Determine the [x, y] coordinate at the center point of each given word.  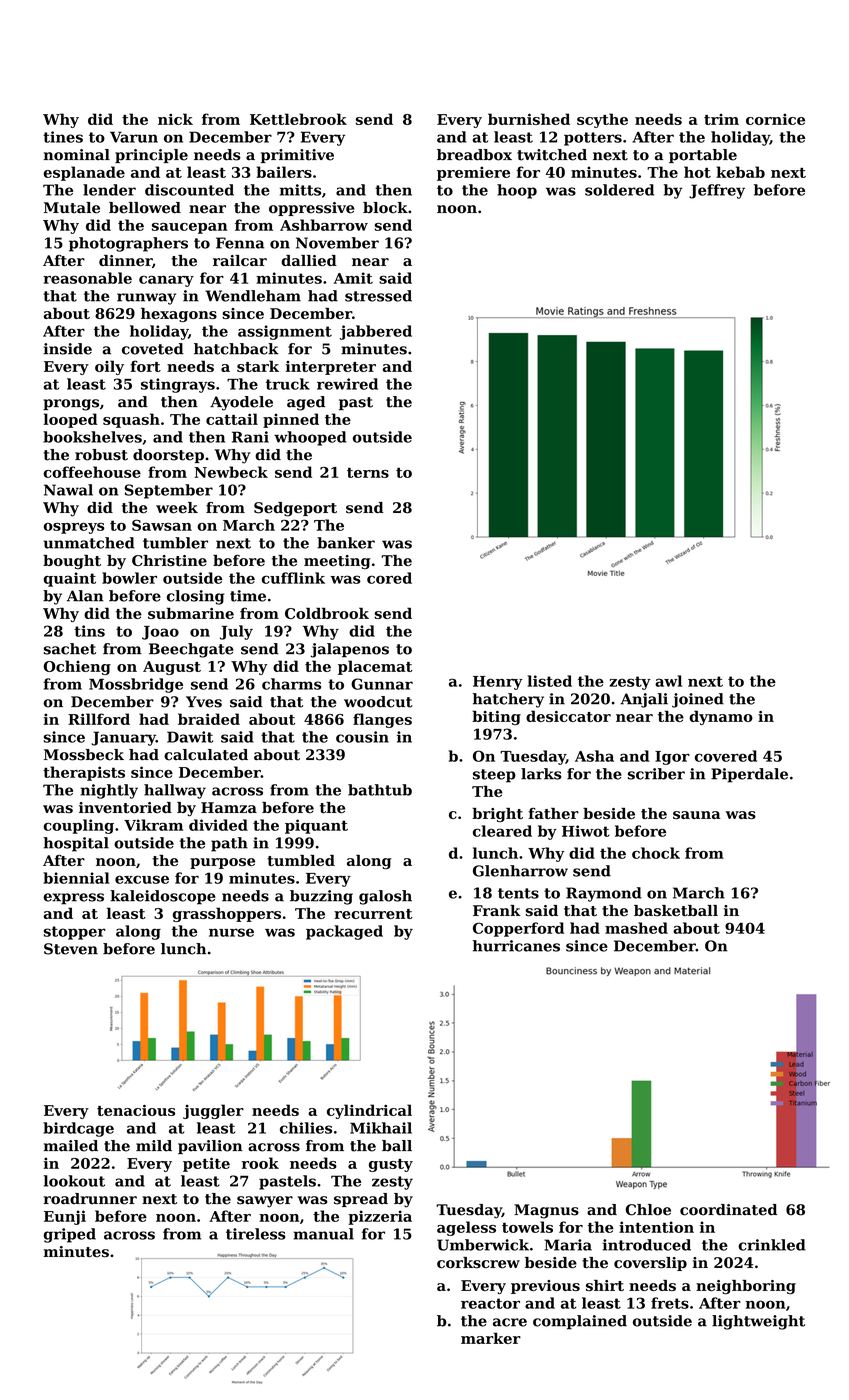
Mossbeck [84, 755]
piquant [316, 826]
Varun [134, 137]
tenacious [136, 1110]
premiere [473, 173]
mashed [636, 928]
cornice [775, 119]
